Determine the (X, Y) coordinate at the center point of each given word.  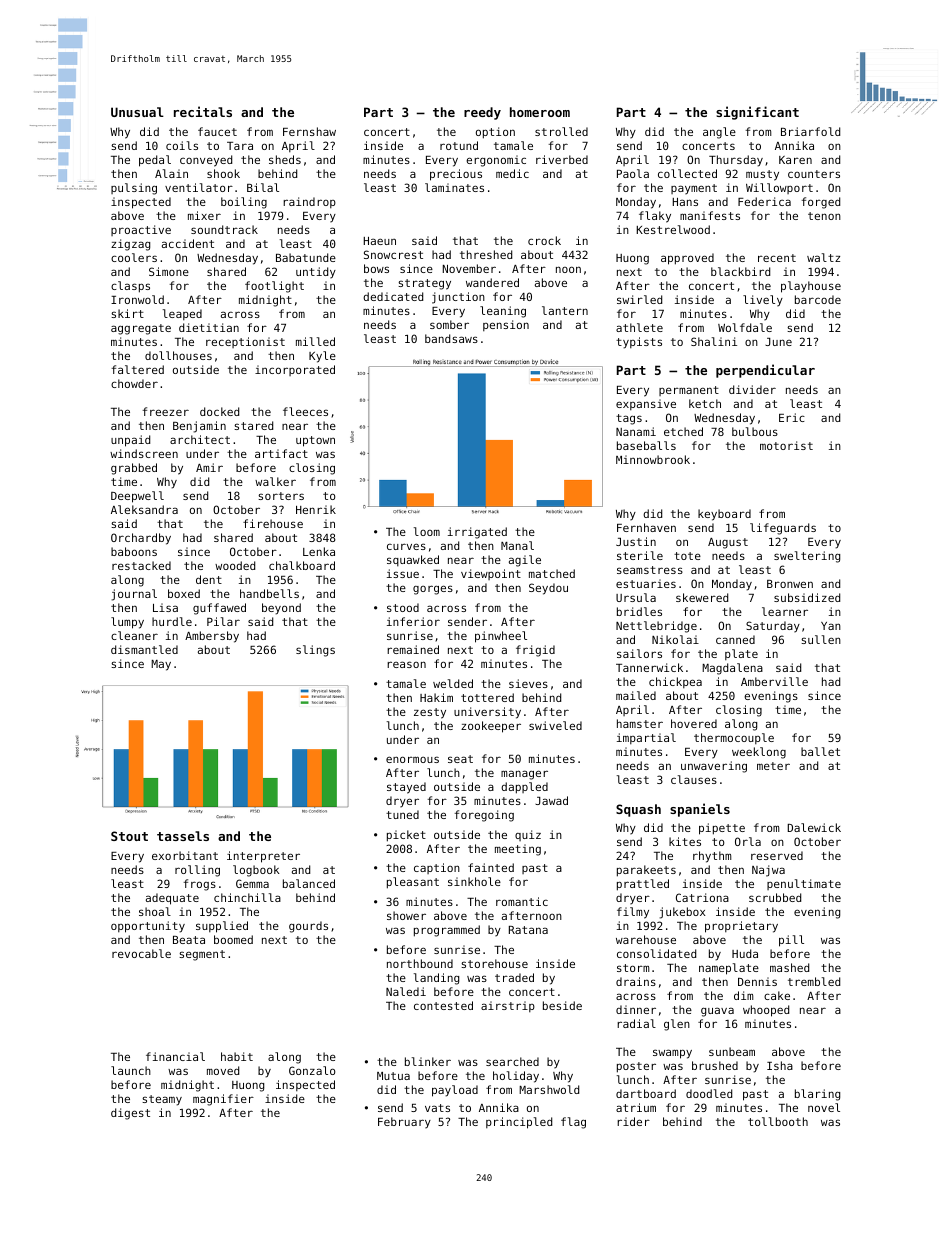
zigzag (130, 245)
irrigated (477, 533)
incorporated (295, 370)
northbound (420, 963)
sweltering (807, 557)
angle (719, 133)
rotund (459, 145)
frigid (535, 651)
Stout (129, 836)
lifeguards (783, 529)
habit (237, 1056)
